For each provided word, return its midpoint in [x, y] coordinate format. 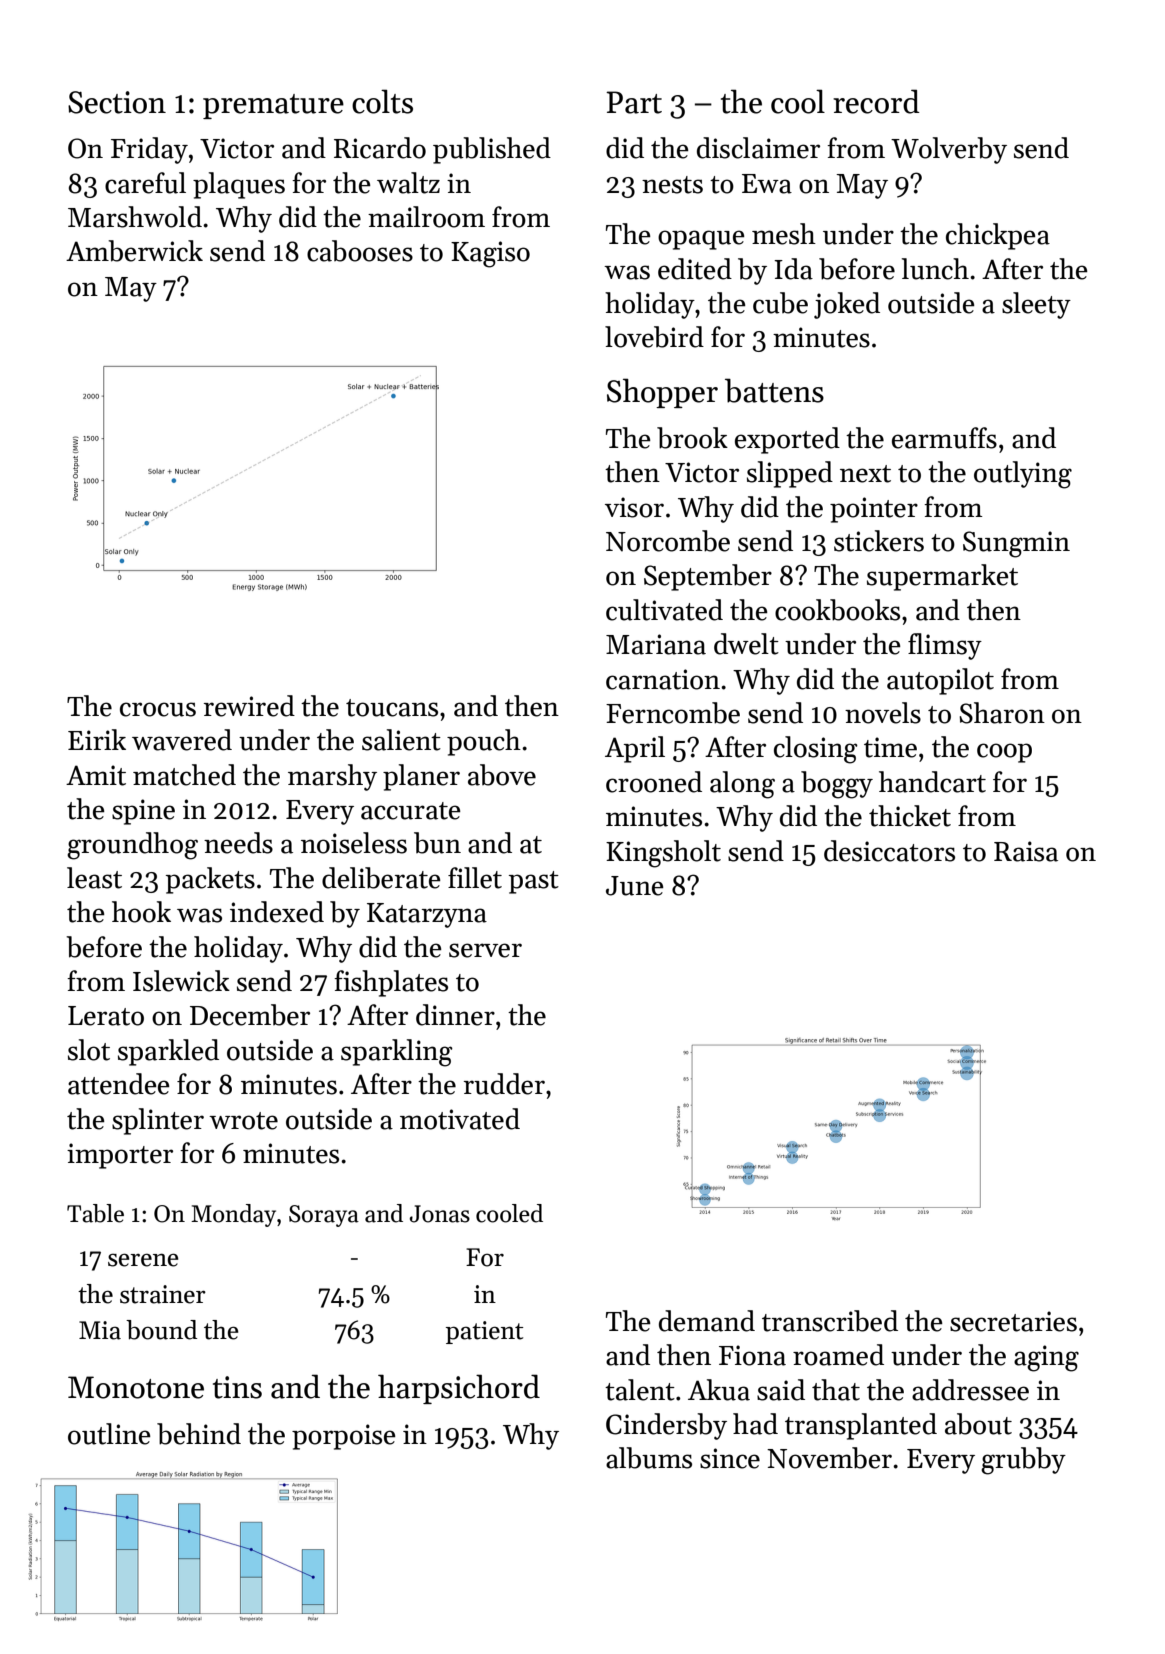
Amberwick [134, 251]
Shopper [662, 393]
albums [649, 1458]
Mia [100, 1330]
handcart [932, 782]
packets [210, 880]
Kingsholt [663, 854]
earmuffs [944, 438]
